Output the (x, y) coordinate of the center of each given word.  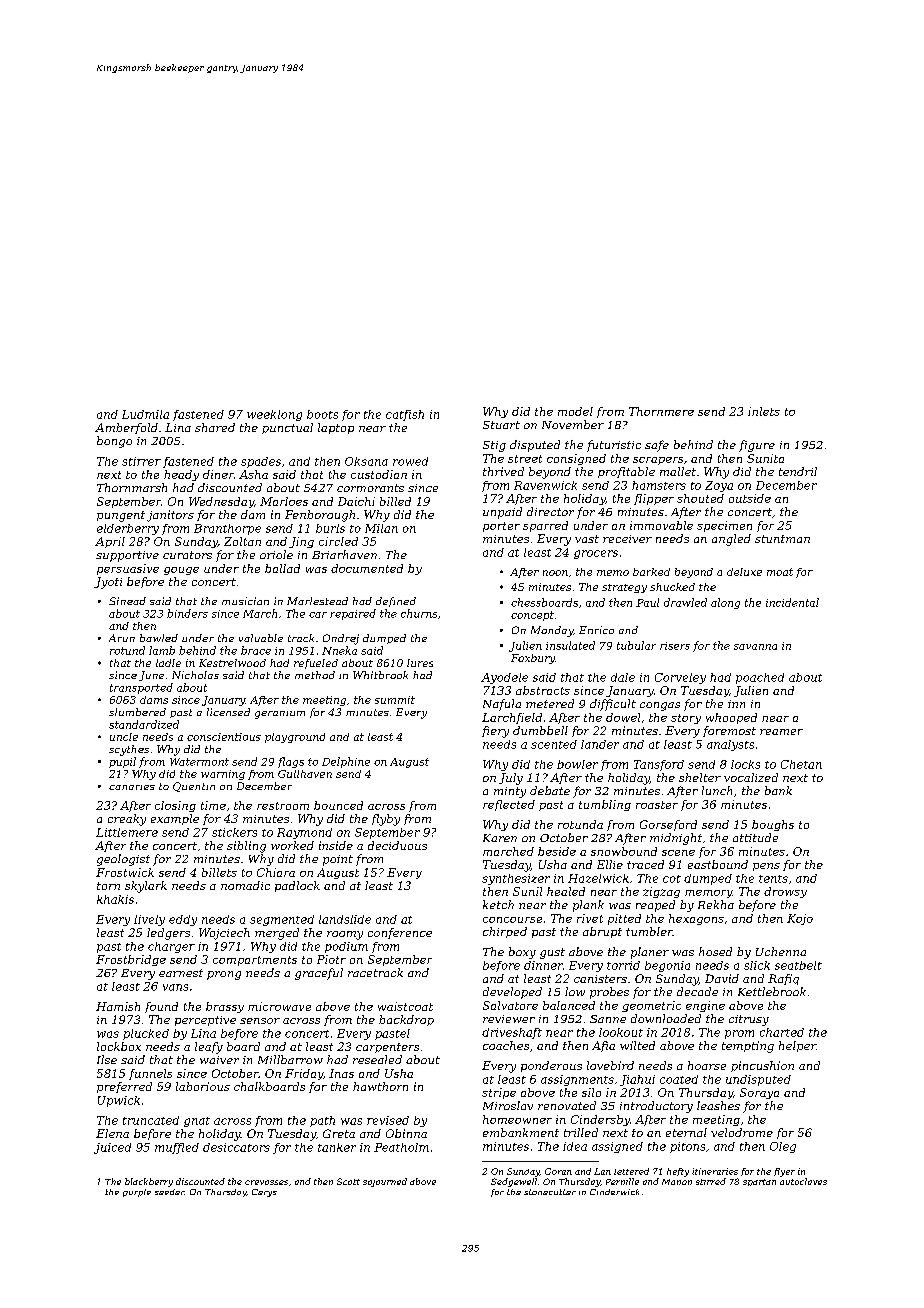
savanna (755, 647)
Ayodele (504, 678)
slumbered (137, 712)
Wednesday (221, 502)
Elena (112, 1133)
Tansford (659, 765)
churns (419, 613)
